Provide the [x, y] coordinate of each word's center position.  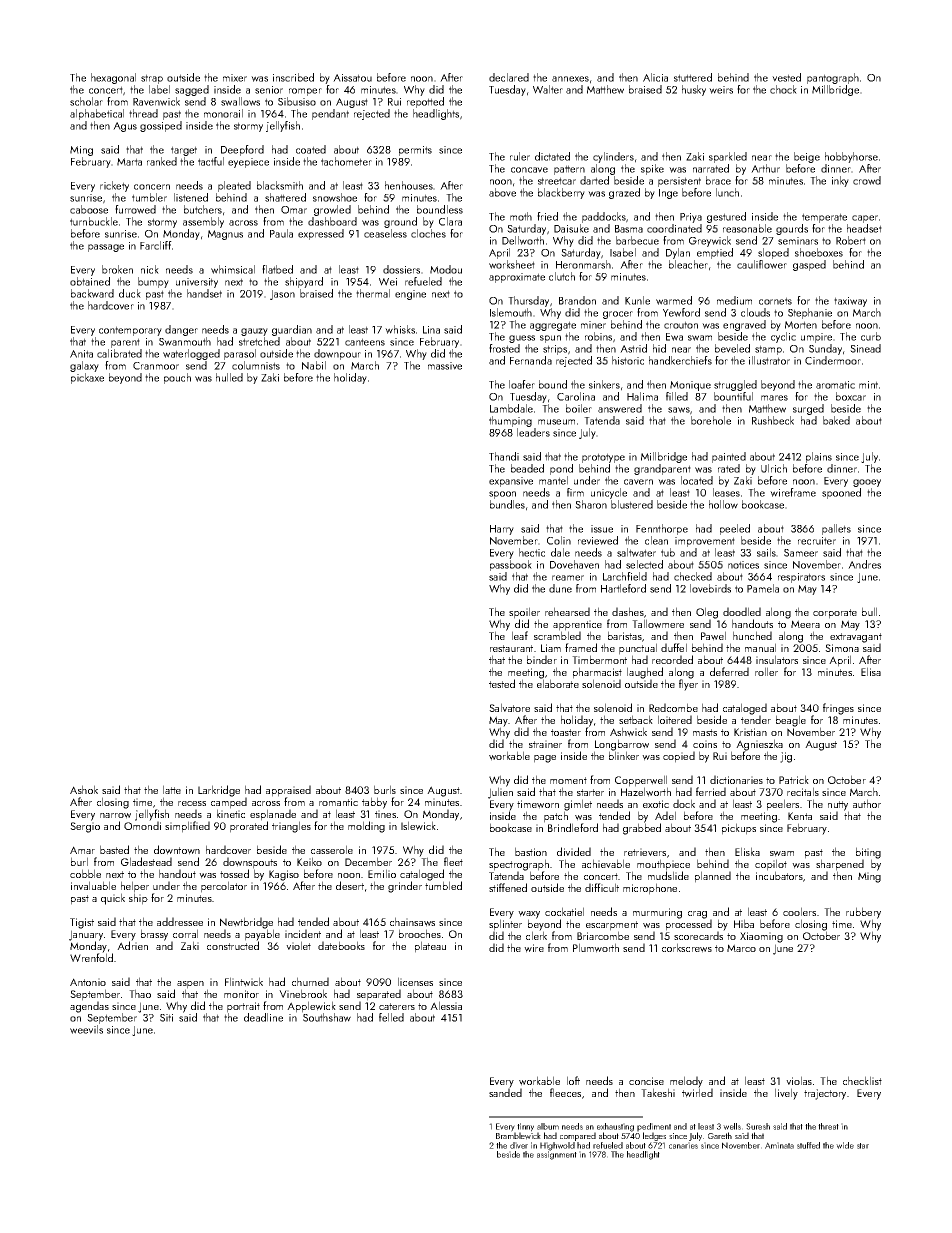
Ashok [84, 789]
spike [652, 169]
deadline [263, 1017]
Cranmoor [156, 366]
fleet [453, 861]
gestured [726, 217]
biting [868, 853]
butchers [203, 209]
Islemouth [511, 312]
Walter [548, 89]
